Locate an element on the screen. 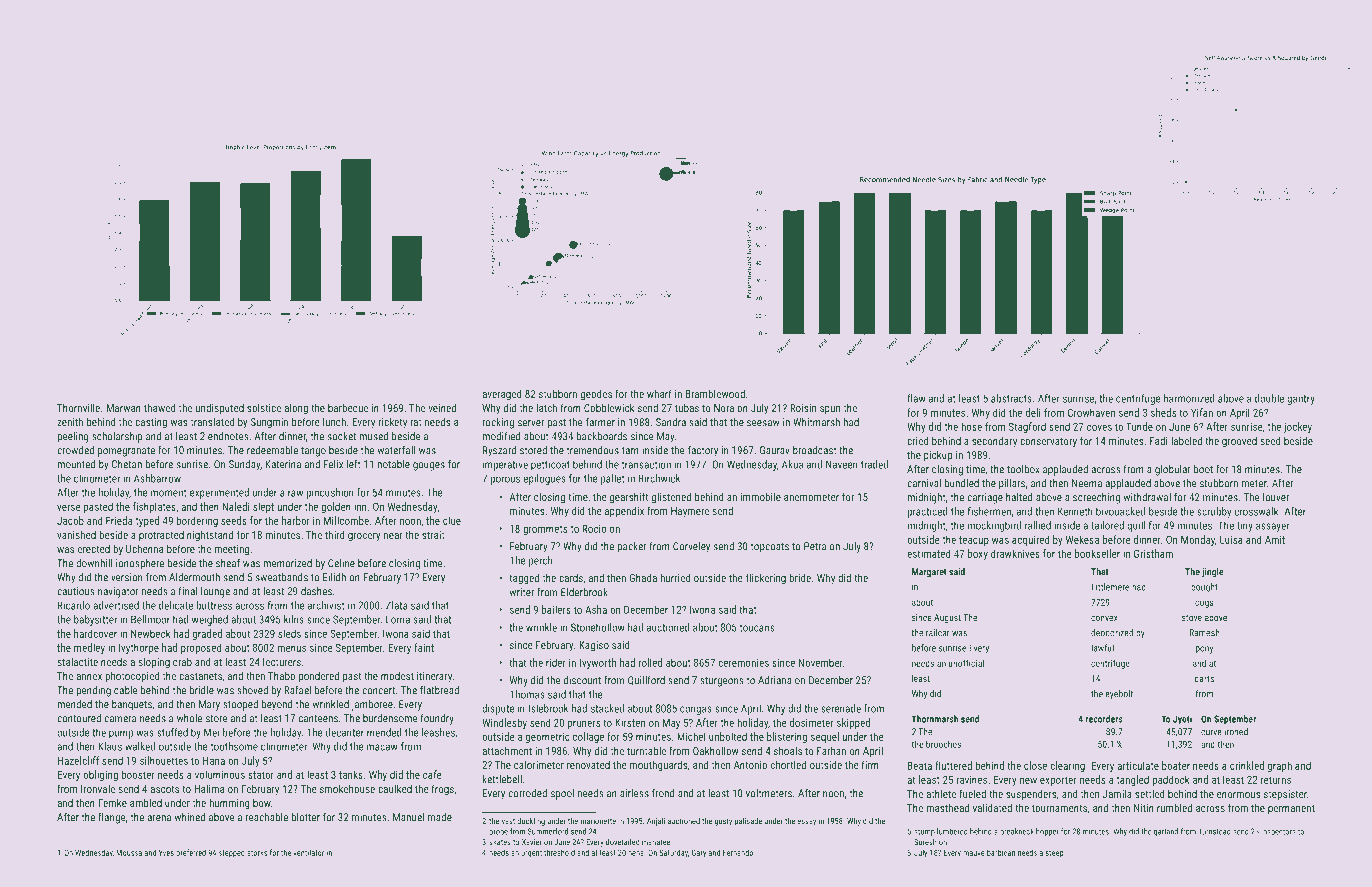 The image size is (1372, 887). drawknives is located at coordinates (1015, 553).
